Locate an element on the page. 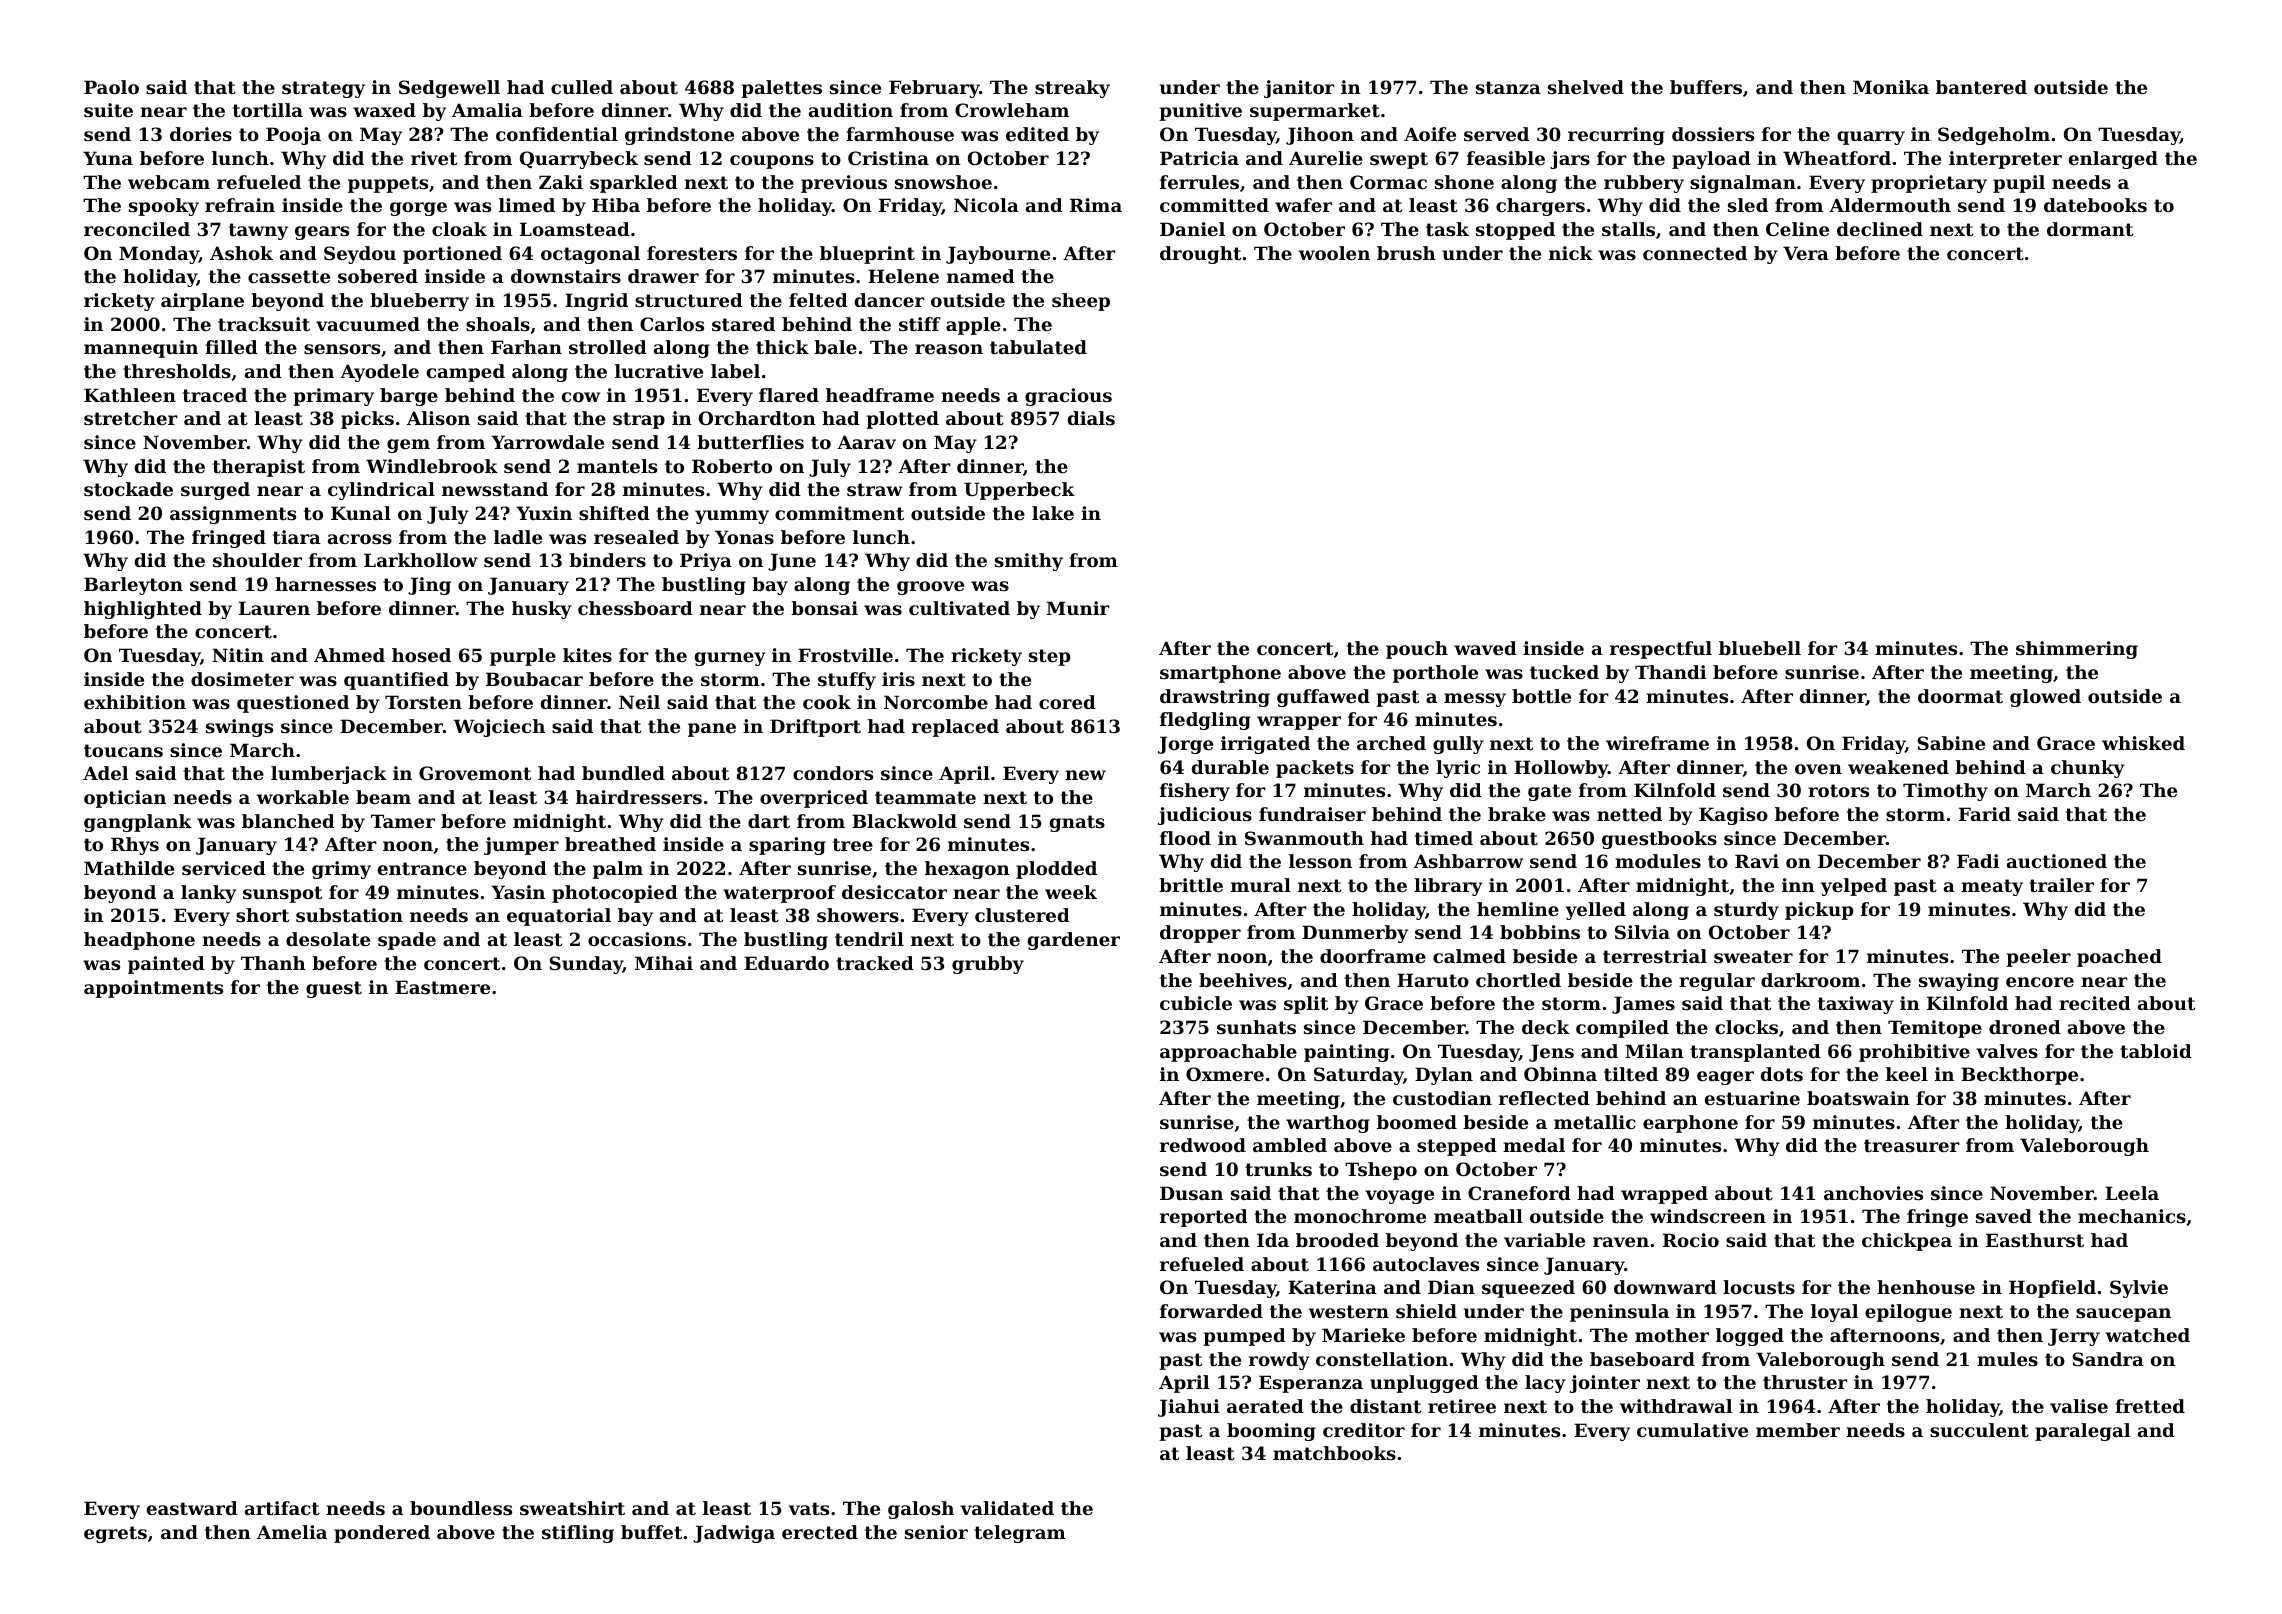 The width and height of the image is (2282, 1614). connected is located at coordinates (1695, 253).
